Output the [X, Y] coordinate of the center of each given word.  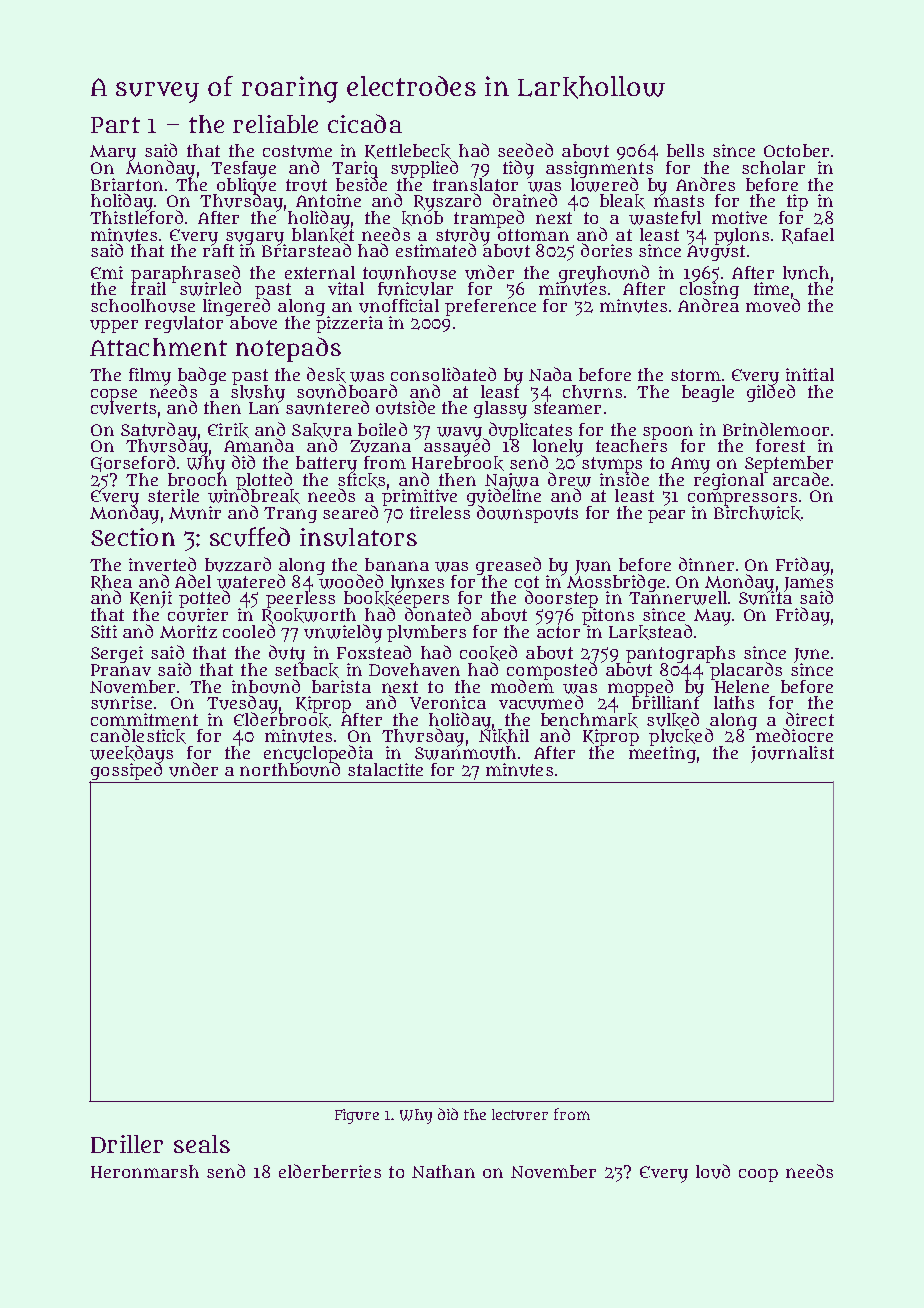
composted [552, 671]
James [809, 584]
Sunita [765, 598]
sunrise [121, 703]
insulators [358, 537]
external [320, 272]
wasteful [665, 218]
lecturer [520, 1114]
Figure [357, 1116]
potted [204, 599]
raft [218, 250]
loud [713, 1171]
